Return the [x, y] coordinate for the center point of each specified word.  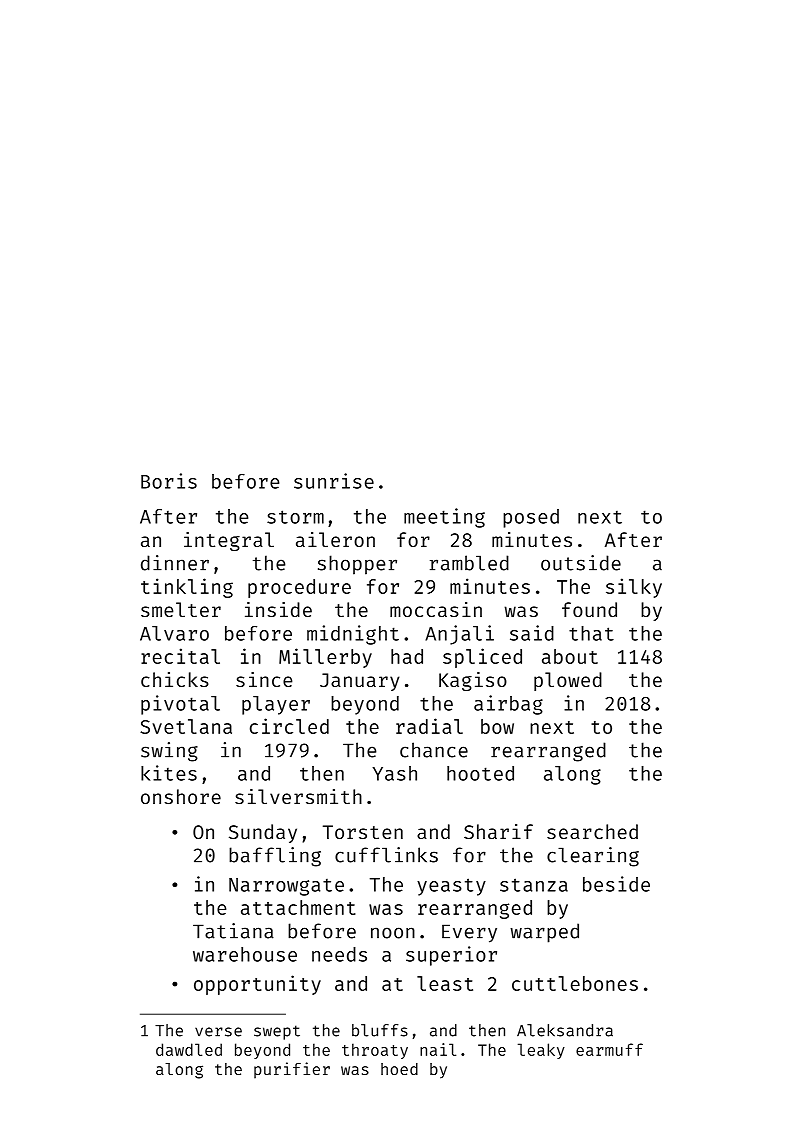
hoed [399, 1069]
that [591, 633]
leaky [541, 1051]
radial [429, 726]
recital [180, 656]
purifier [292, 1070]
